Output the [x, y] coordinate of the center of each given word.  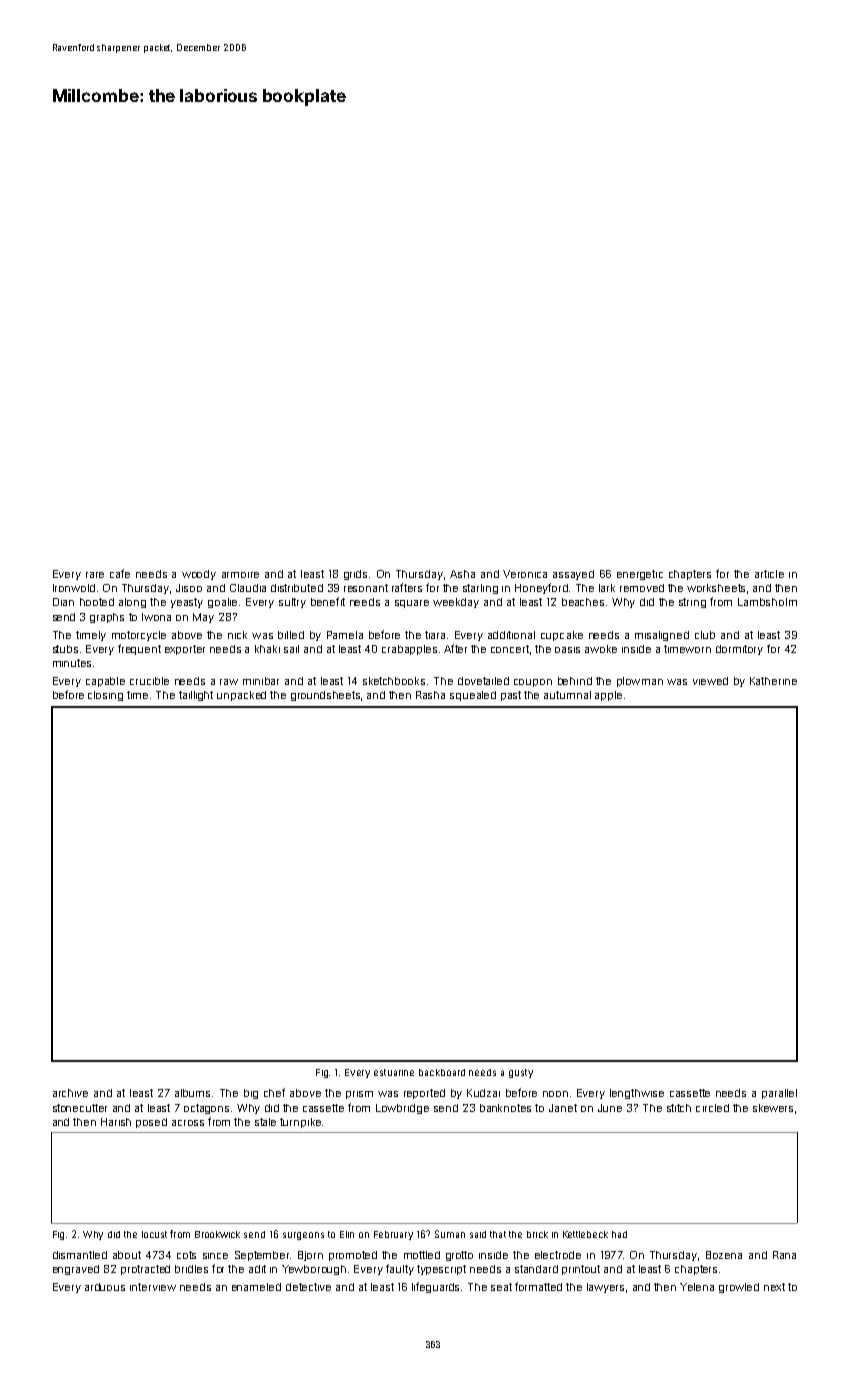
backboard [442, 1072]
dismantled [80, 1255]
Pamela [345, 635]
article [769, 574]
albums [192, 1093]
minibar [261, 681]
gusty [521, 1073]
